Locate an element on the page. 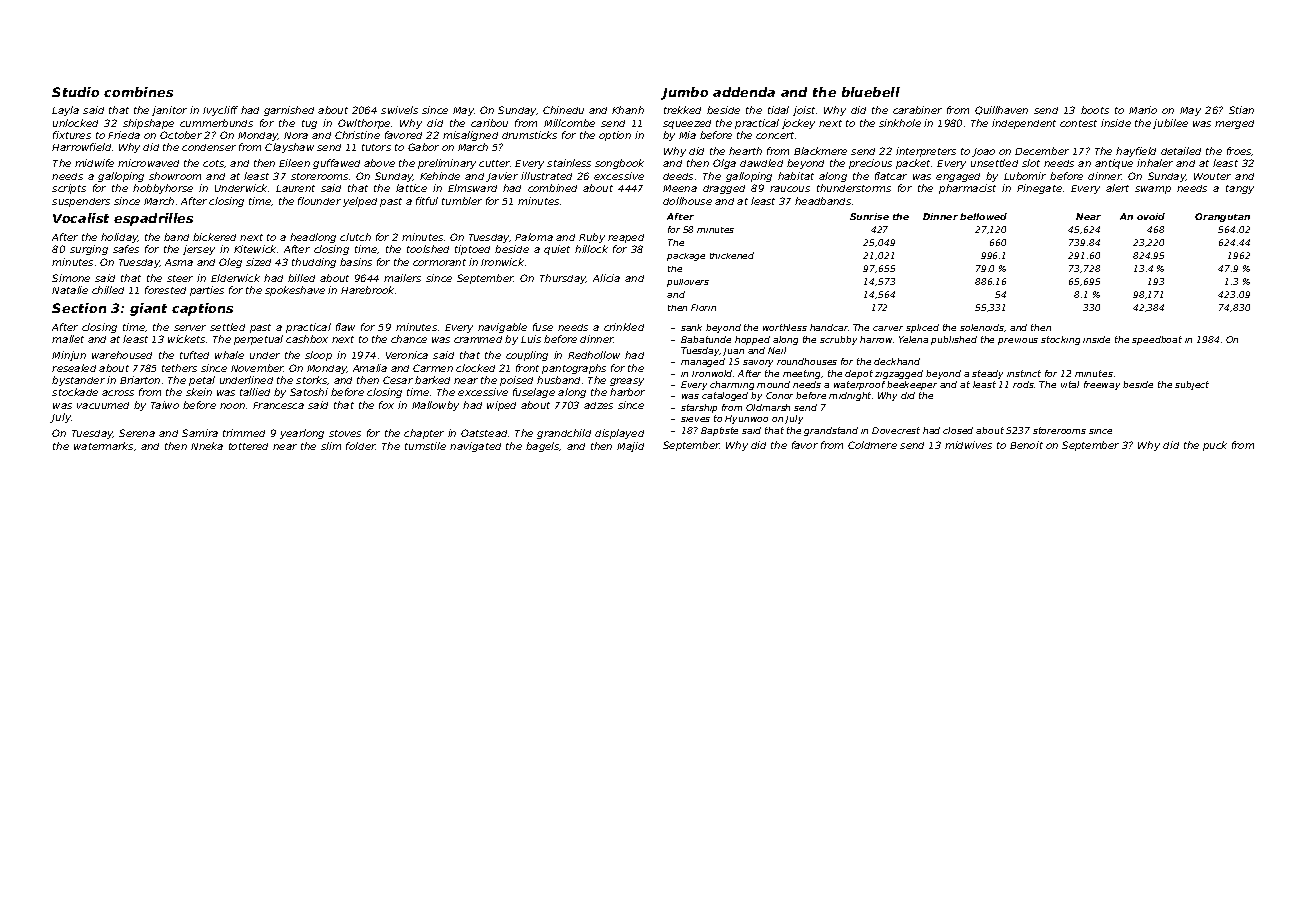  Frieda is located at coordinates (124, 135).
